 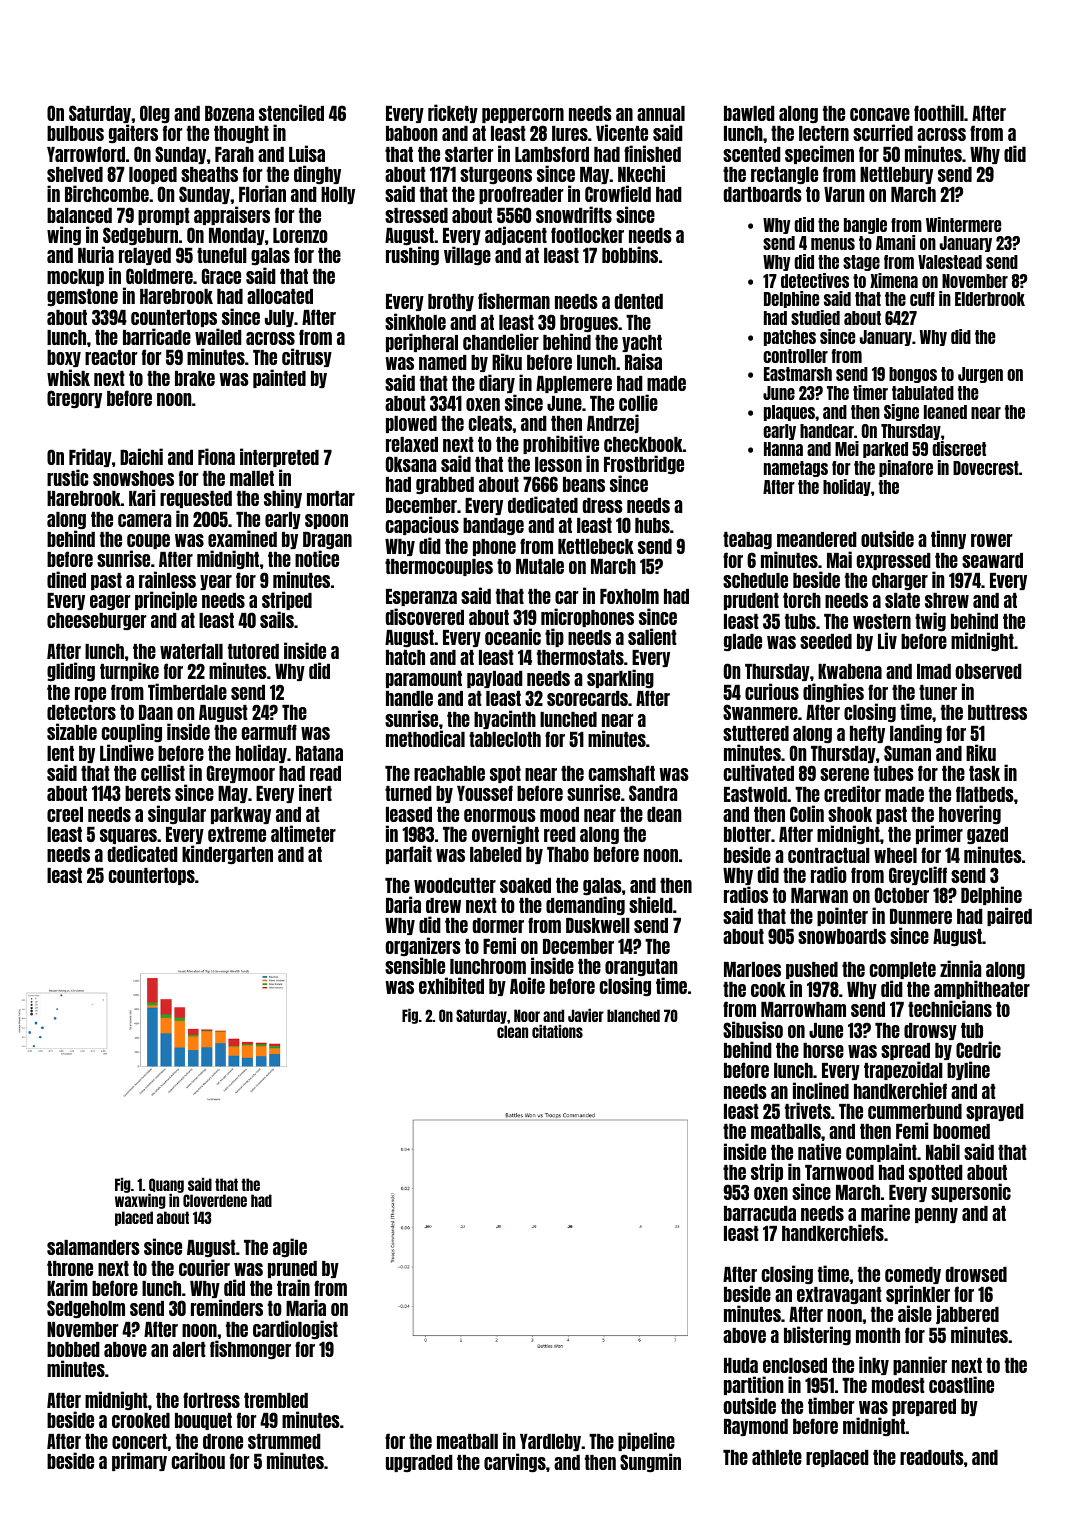 What do you see at coordinates (229, 113) in the screenshot?
I see `Bozena` at bounding box center [229, 113].
